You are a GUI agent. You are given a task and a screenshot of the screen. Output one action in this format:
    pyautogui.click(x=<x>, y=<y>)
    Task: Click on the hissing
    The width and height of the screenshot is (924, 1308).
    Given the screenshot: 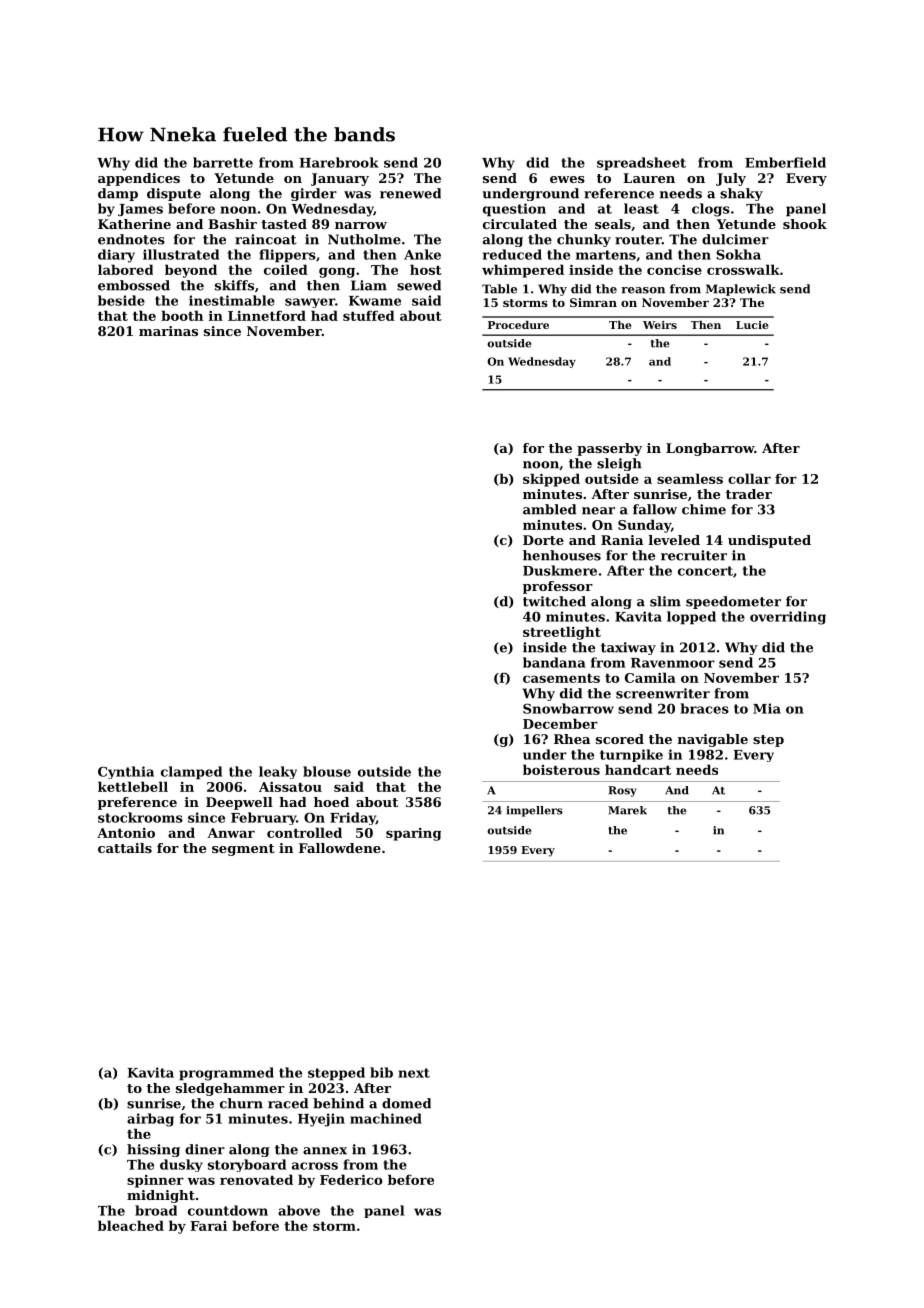 What is the action you would take?
    pyautogui.click(x=153, y=1150)
